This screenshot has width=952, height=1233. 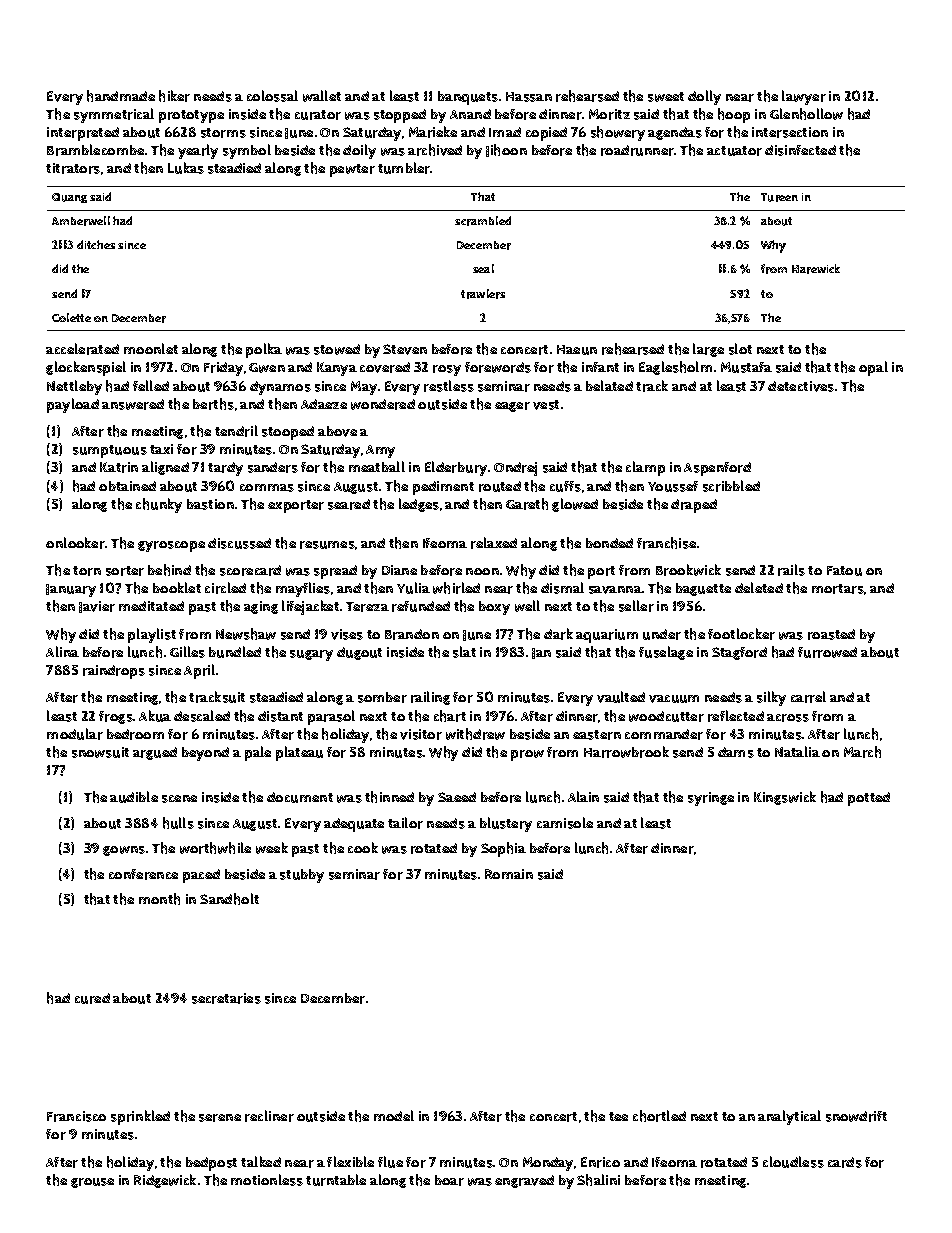 What do you see at coordinates (96, 244) in the screenshot?
I see `ditches` at bounding box center [96, 244].
